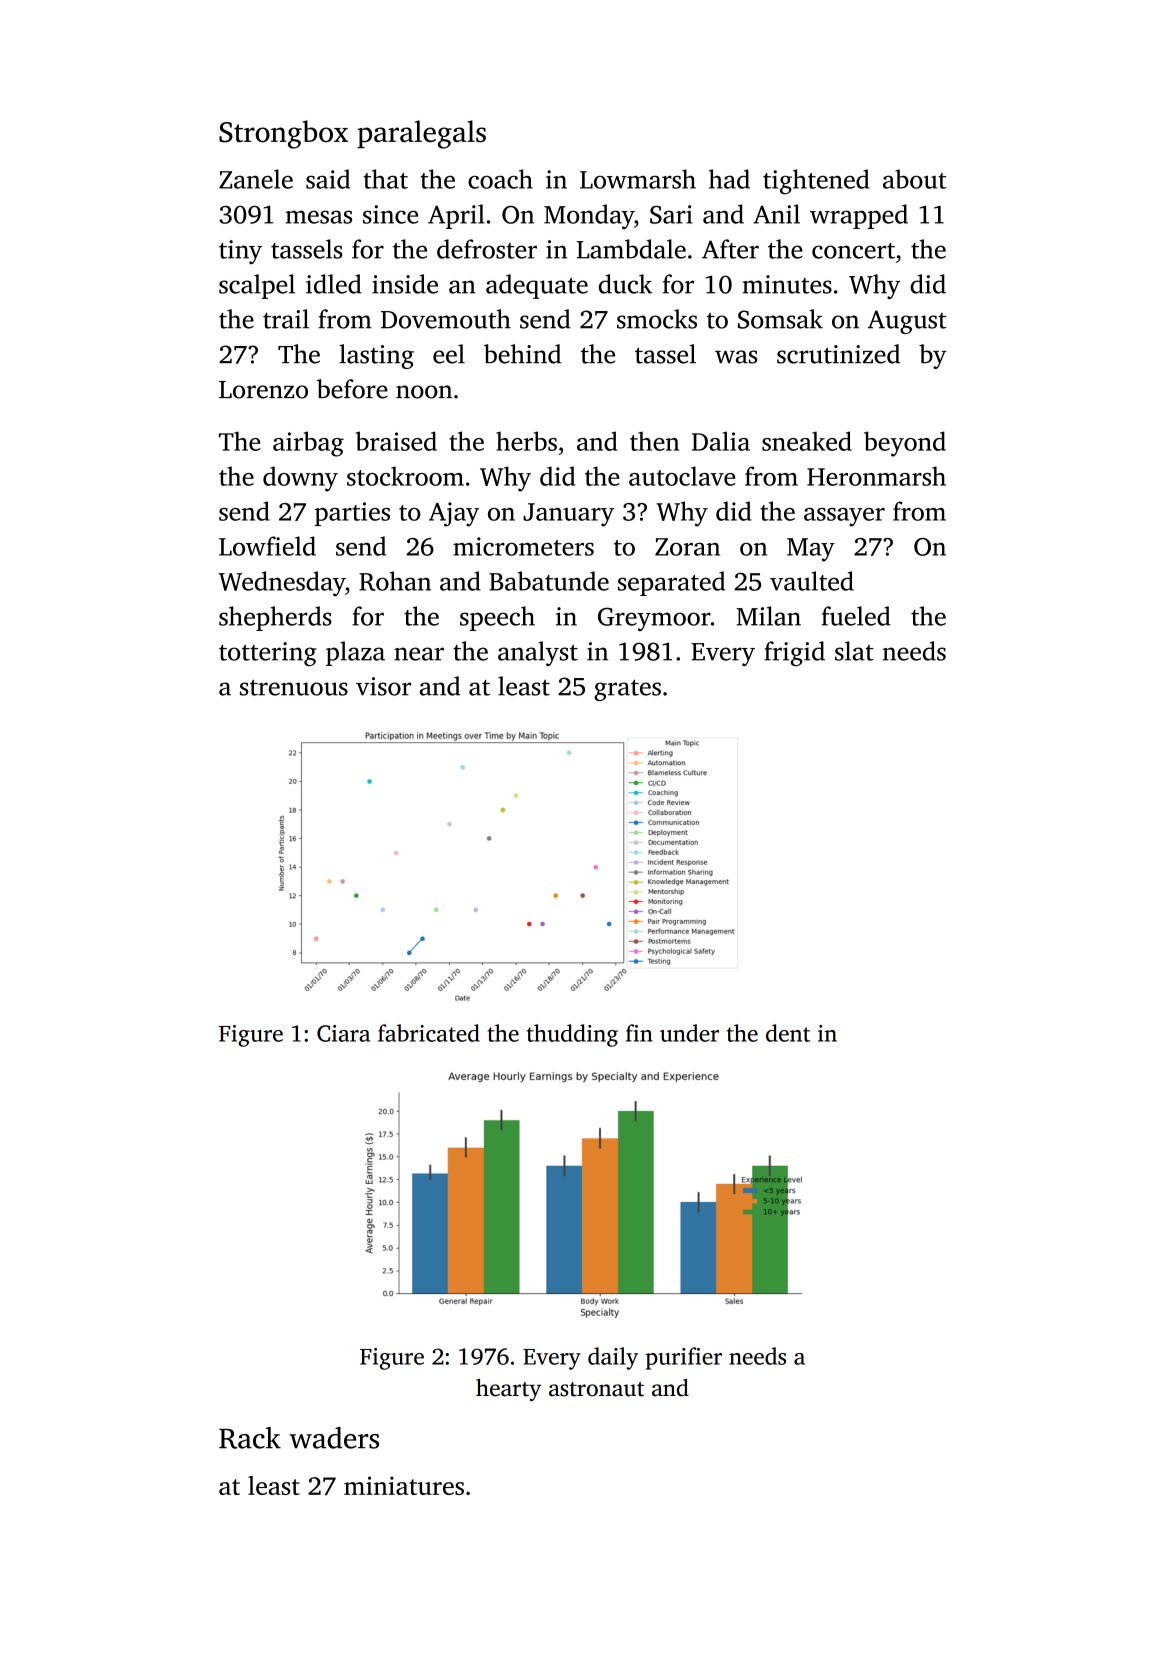 This screenshot has width=1165, height=1654. What do you see at coordinates (776, 214) in the screenshot?
I see `Anil` at bounding box center [776, 214].
